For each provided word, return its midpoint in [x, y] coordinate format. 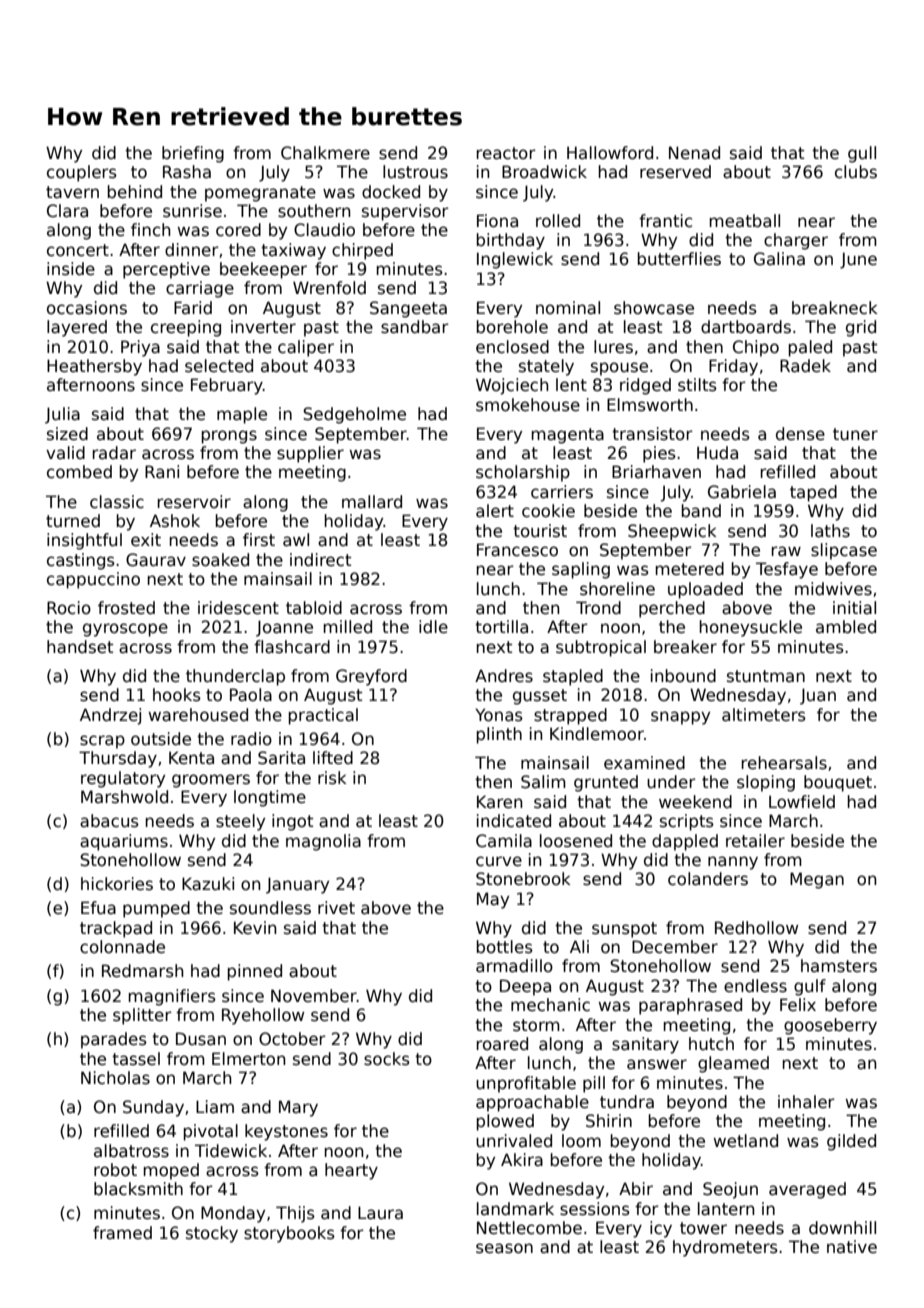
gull [862, 154]
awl [296, 540]
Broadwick [544, 172]
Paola [251, 695]
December [675, 947]
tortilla [501, 627]
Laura [380, 1213]
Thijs [295, 1214]
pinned [255, 972]
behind [135, 192]
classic [117, 502]
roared [502, 1044]
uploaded [705, 590]
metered [690, 569]
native [852, 1247]
